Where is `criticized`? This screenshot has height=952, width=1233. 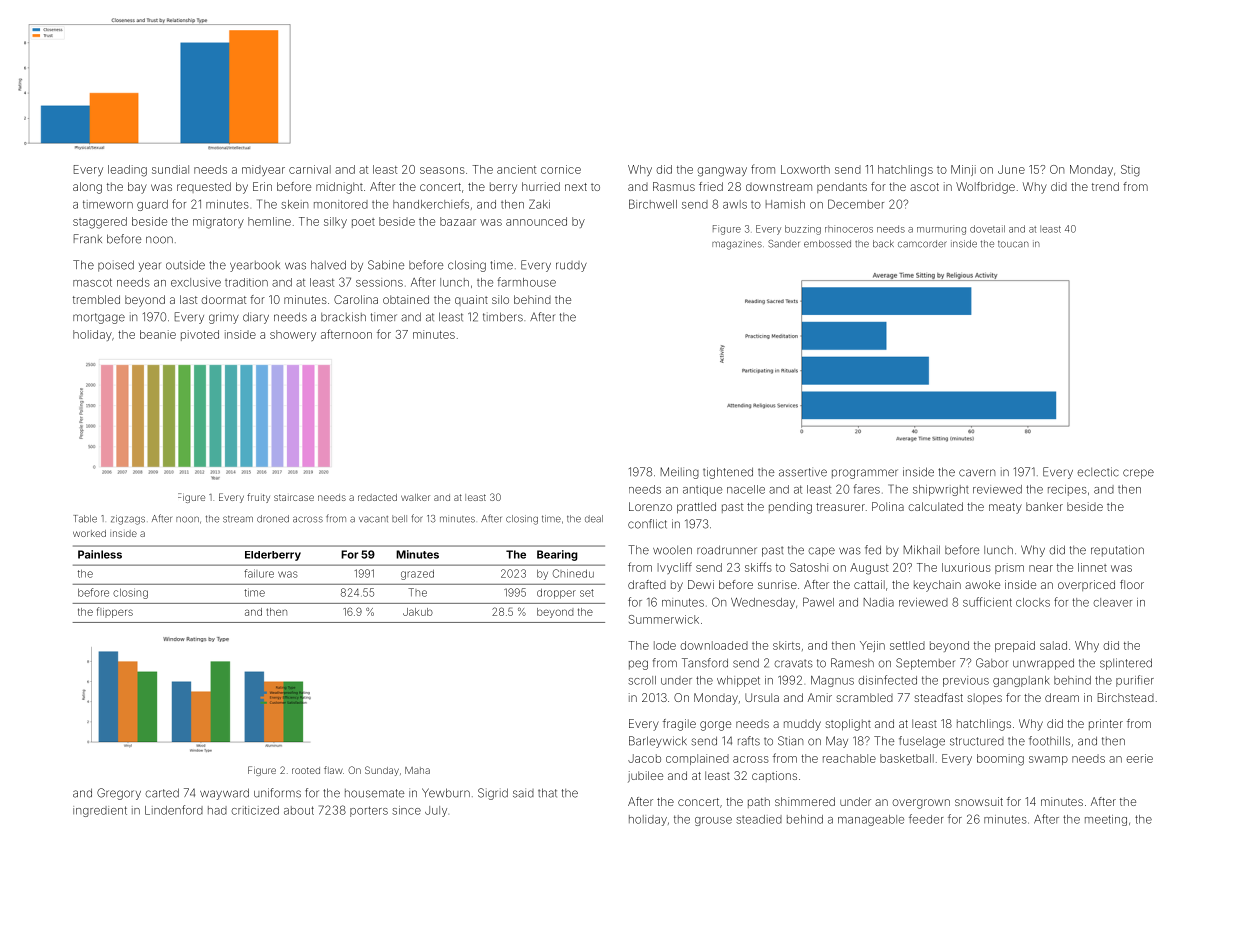
criticized is located at coordinates (255, 810).
